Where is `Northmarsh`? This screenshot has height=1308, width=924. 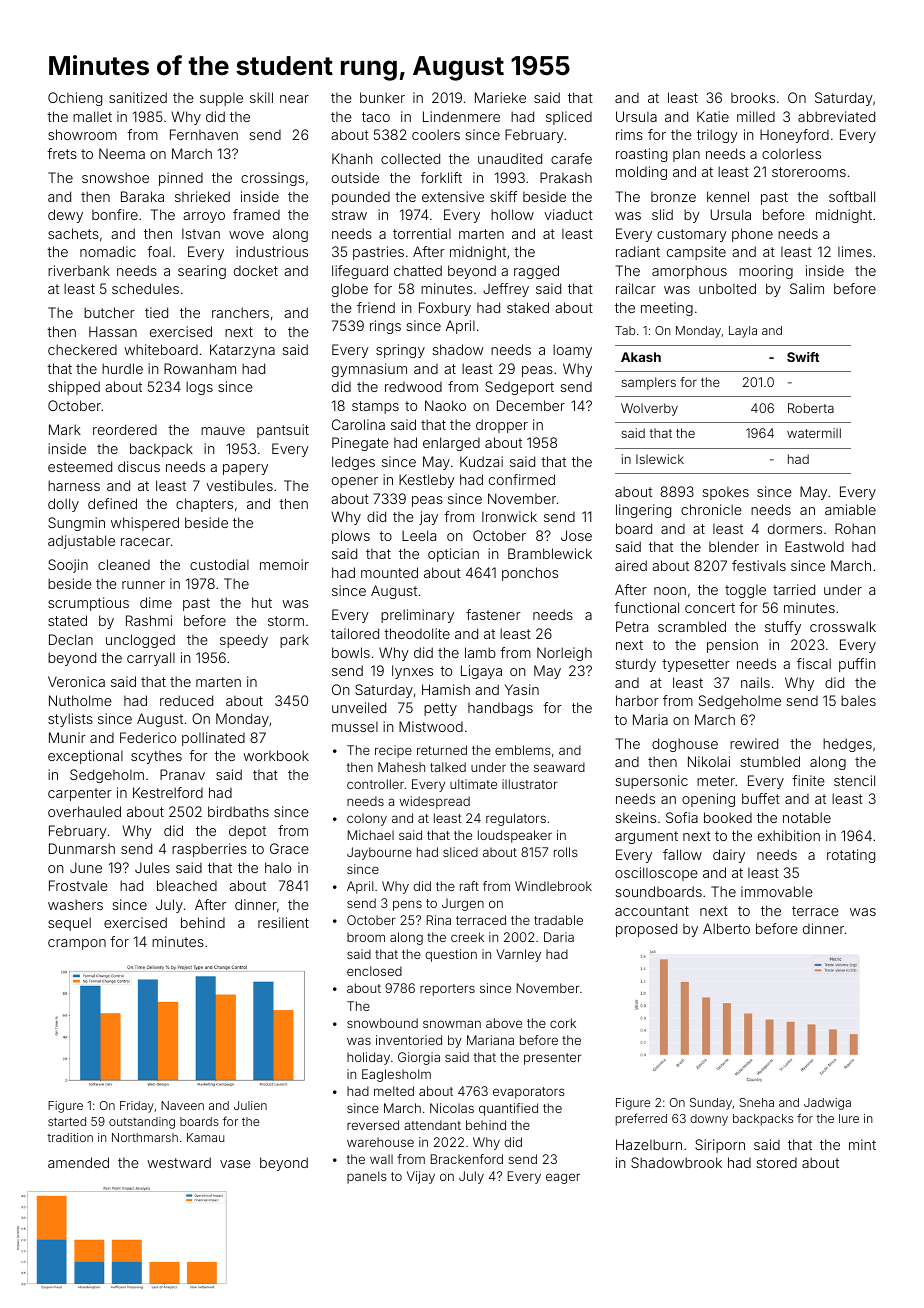 Northmarsh is located at coordinates (145, 1137).
